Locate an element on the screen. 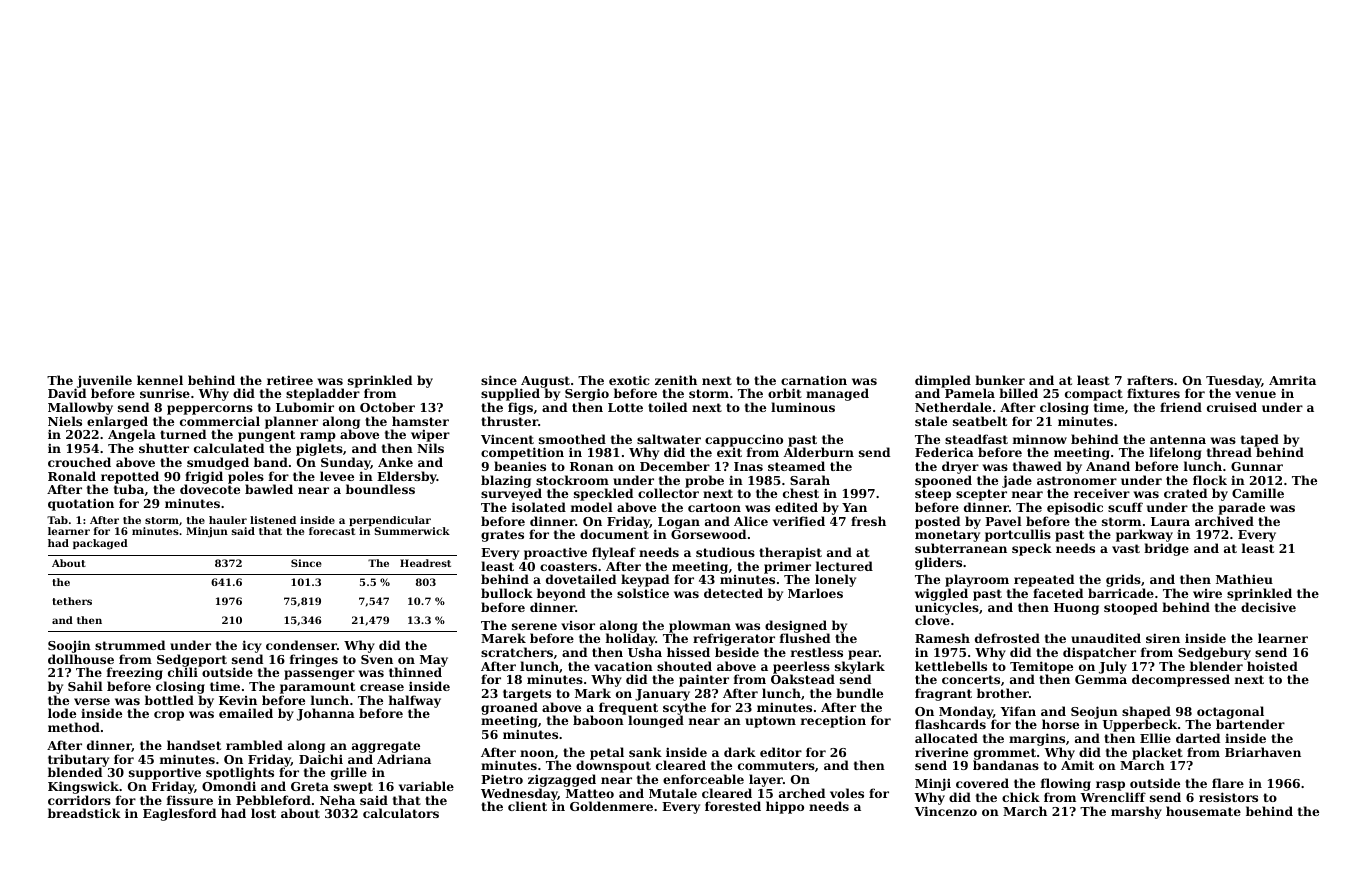 The image size is (1372, 887). serene is located at coordinates (534, 626).
